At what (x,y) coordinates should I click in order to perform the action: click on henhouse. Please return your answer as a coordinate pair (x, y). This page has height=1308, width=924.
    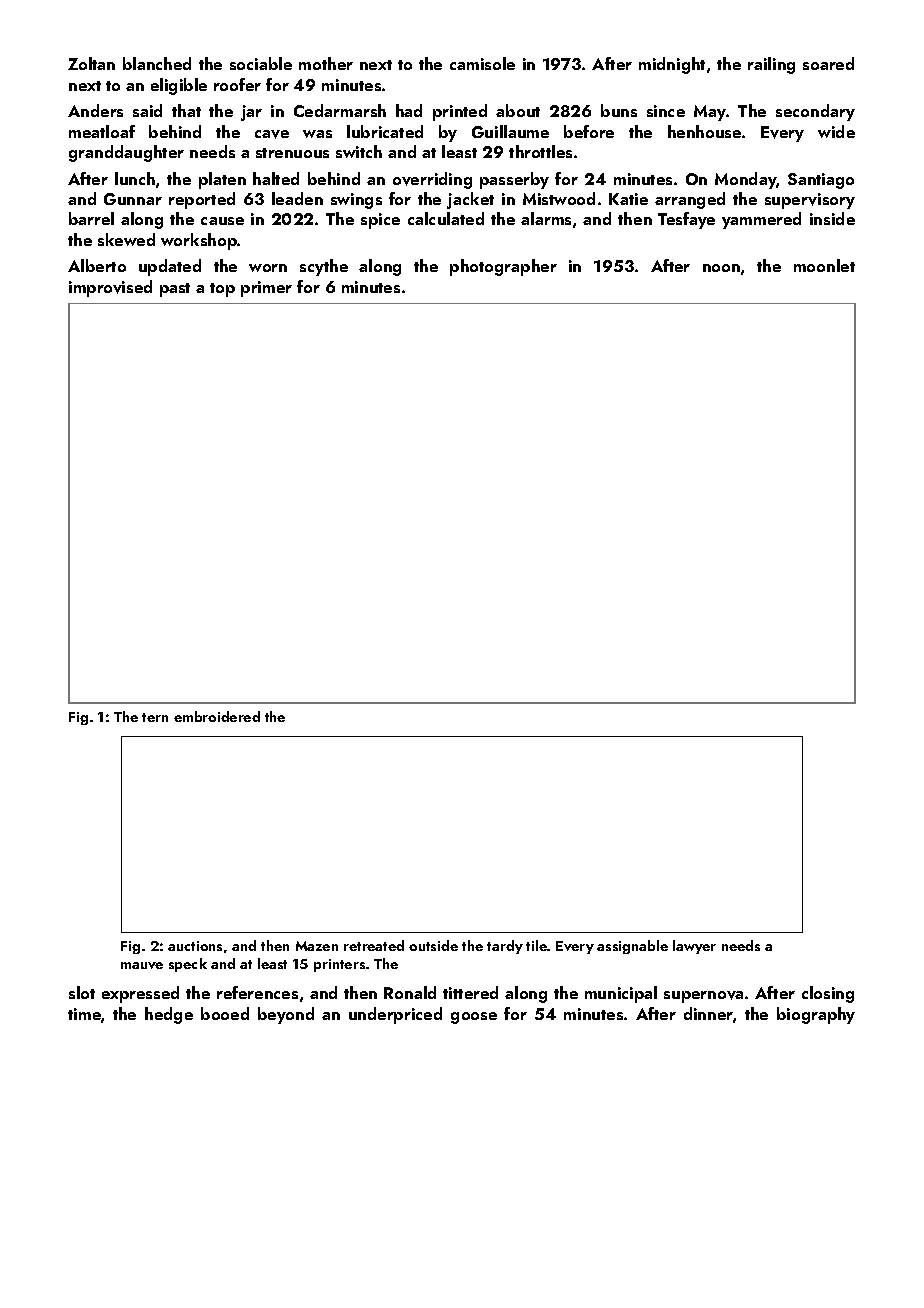
    Looking at the image, I should click on (704, 131).
